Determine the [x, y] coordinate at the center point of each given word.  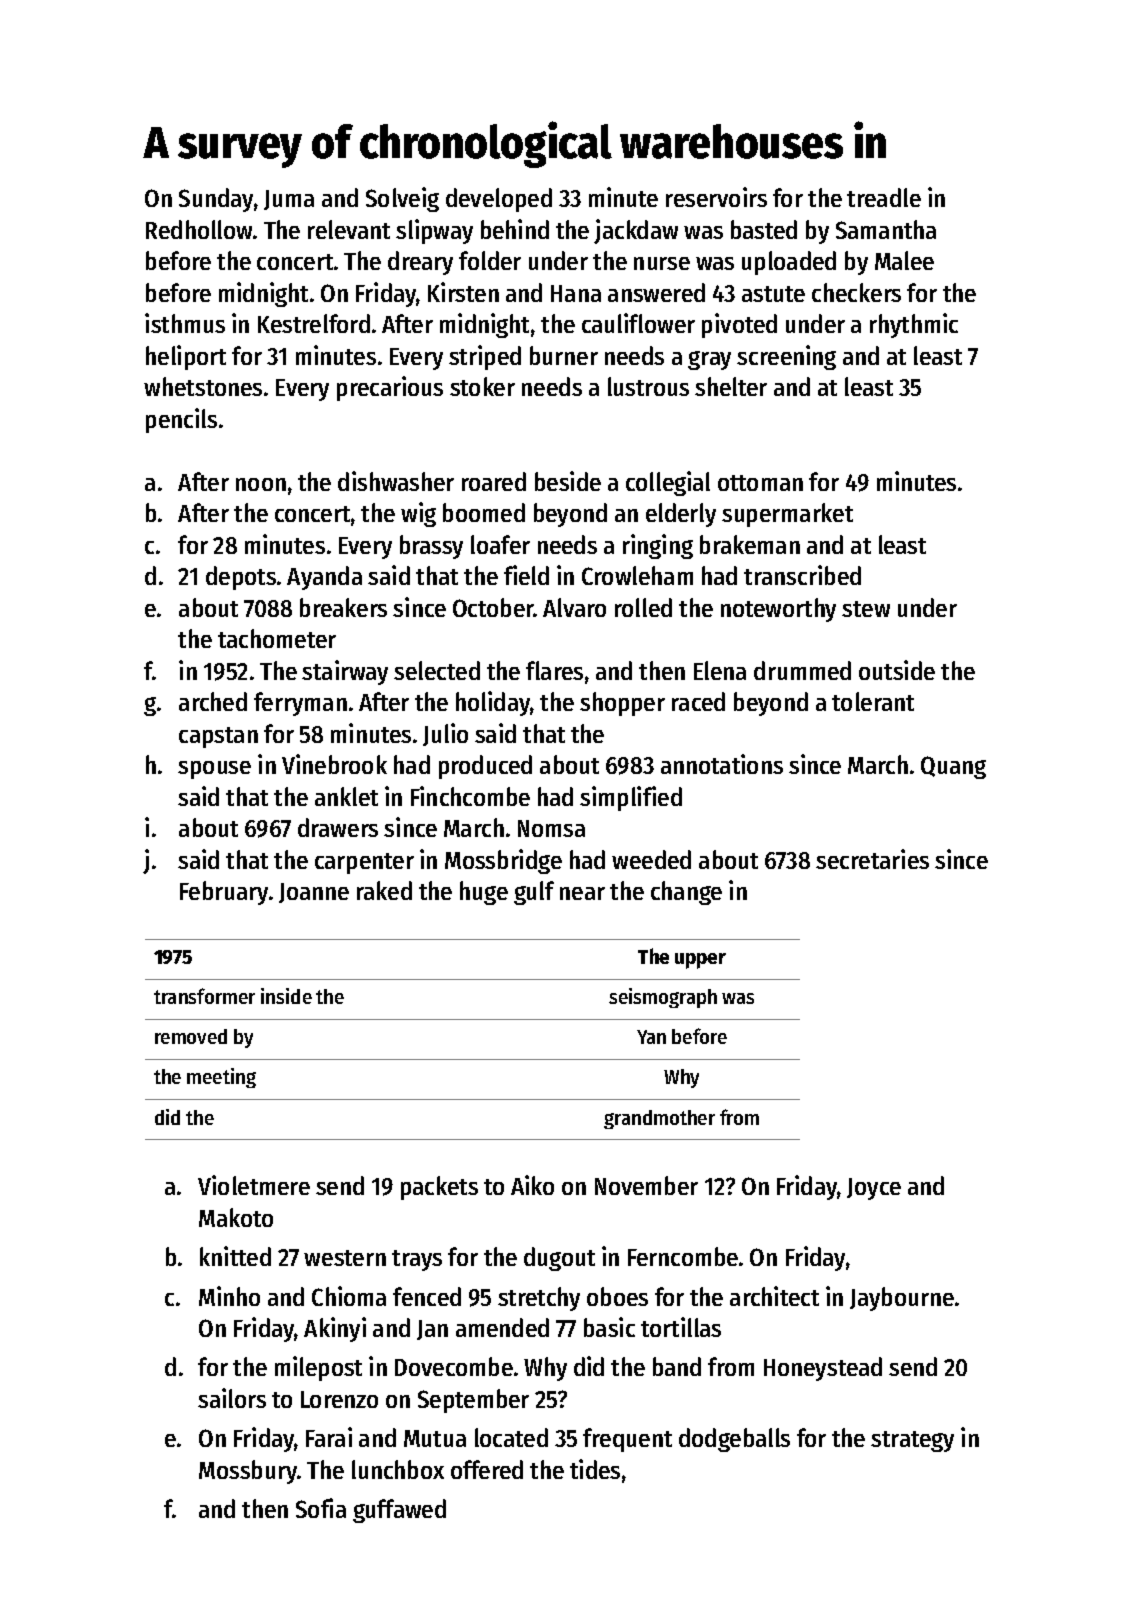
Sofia [321, 1508]
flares [554, 670]
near [582, 893]
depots [241, 578]
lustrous [648, 386]
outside [897, 670]
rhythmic [914, 325]
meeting [221, 1078]
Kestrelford [314, 323]
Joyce [874, 1189]
